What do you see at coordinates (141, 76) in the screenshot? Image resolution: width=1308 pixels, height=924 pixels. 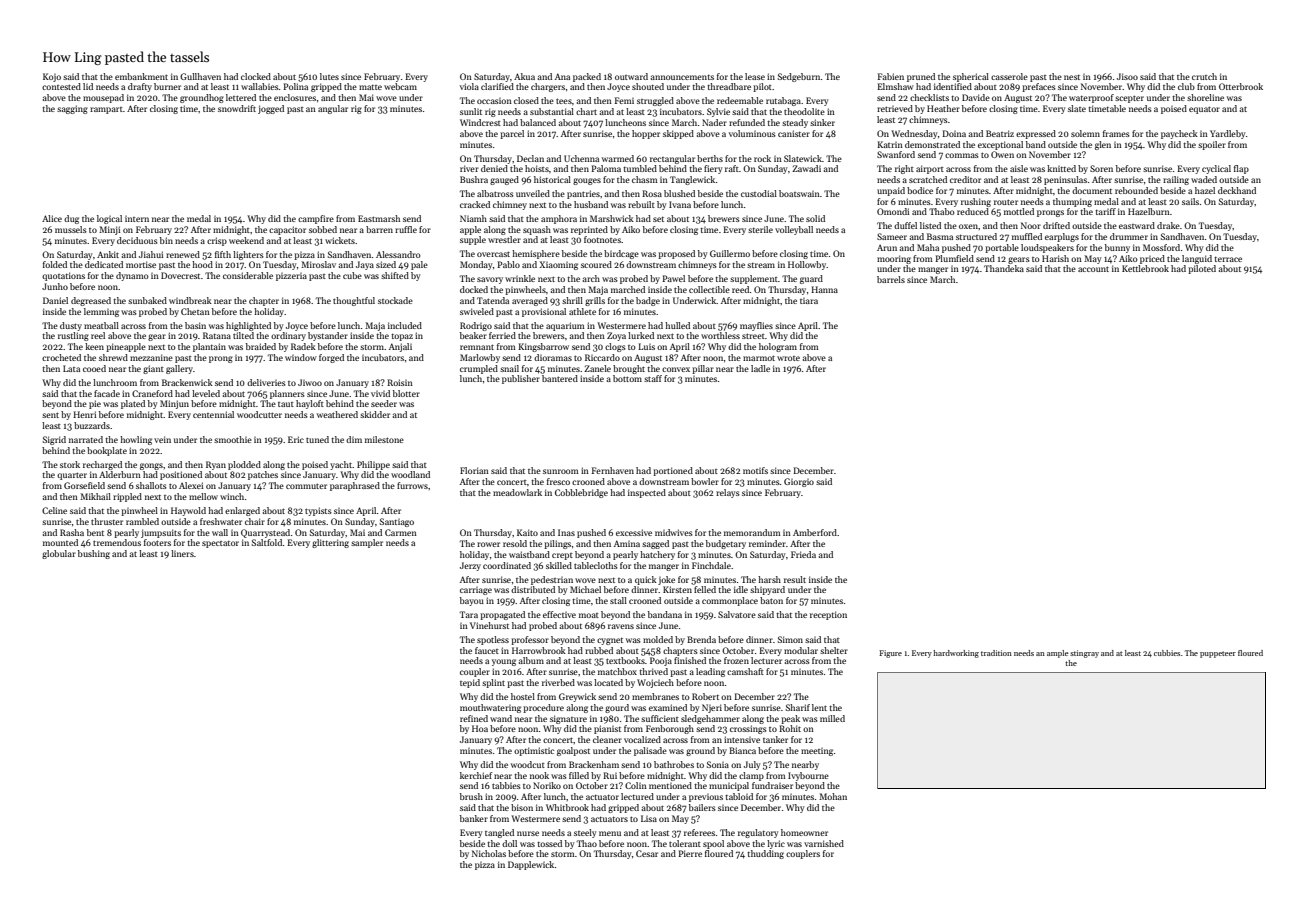 I see `embankment` at bounding box center [141, 76].
